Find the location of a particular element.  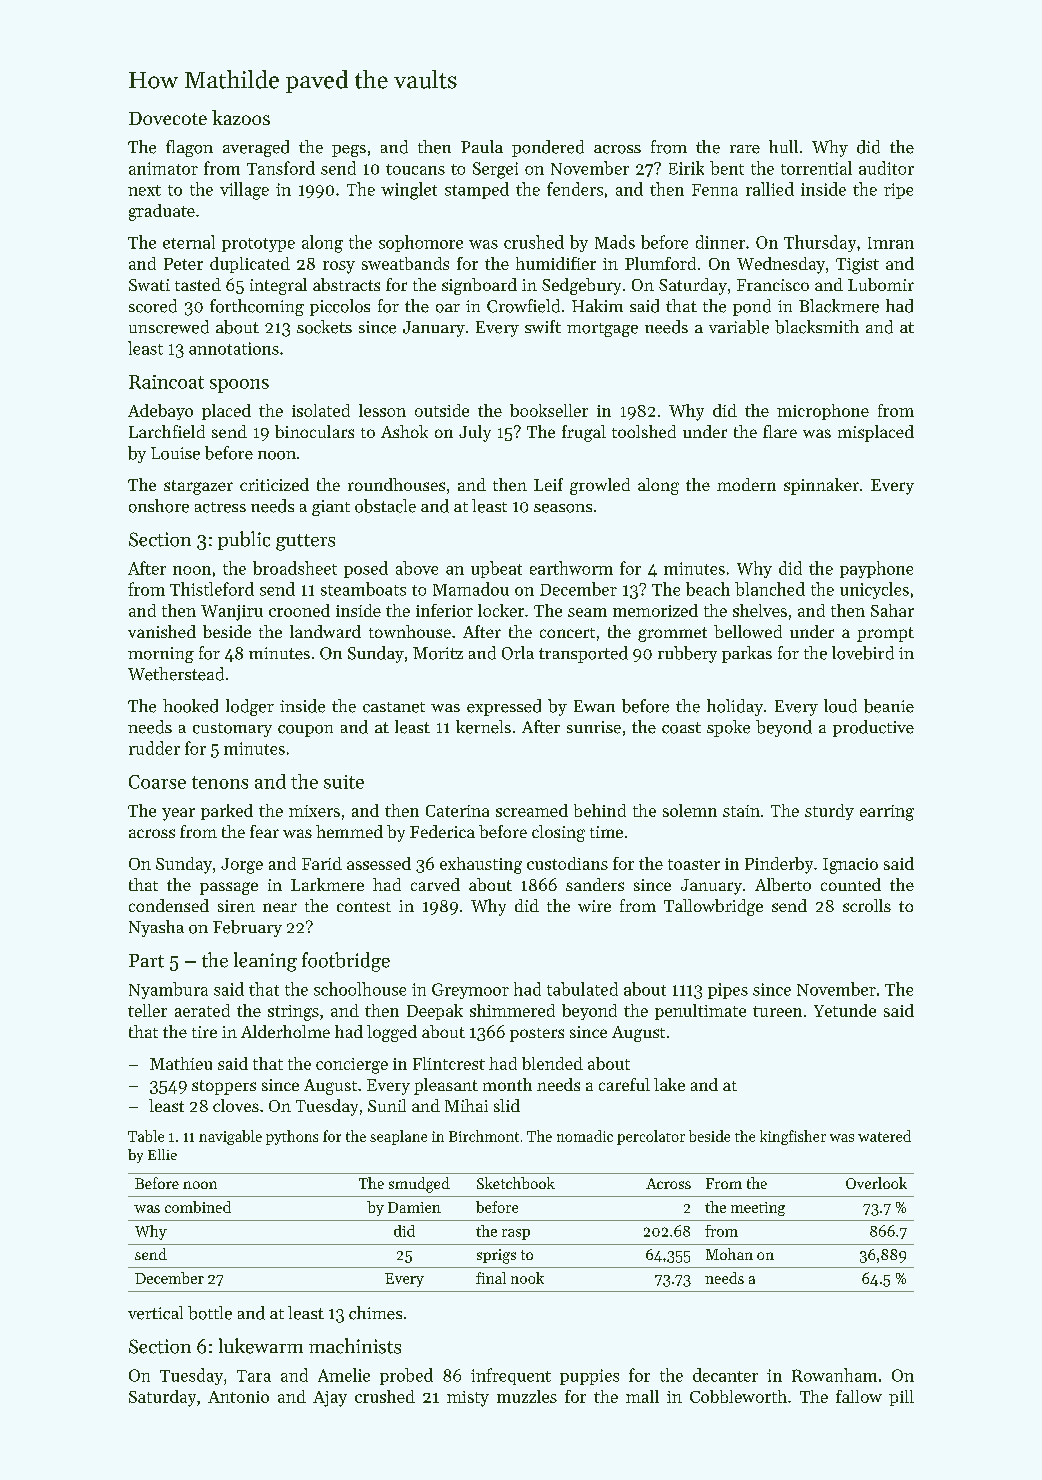

combined is located at coordinates (198, 1207).
